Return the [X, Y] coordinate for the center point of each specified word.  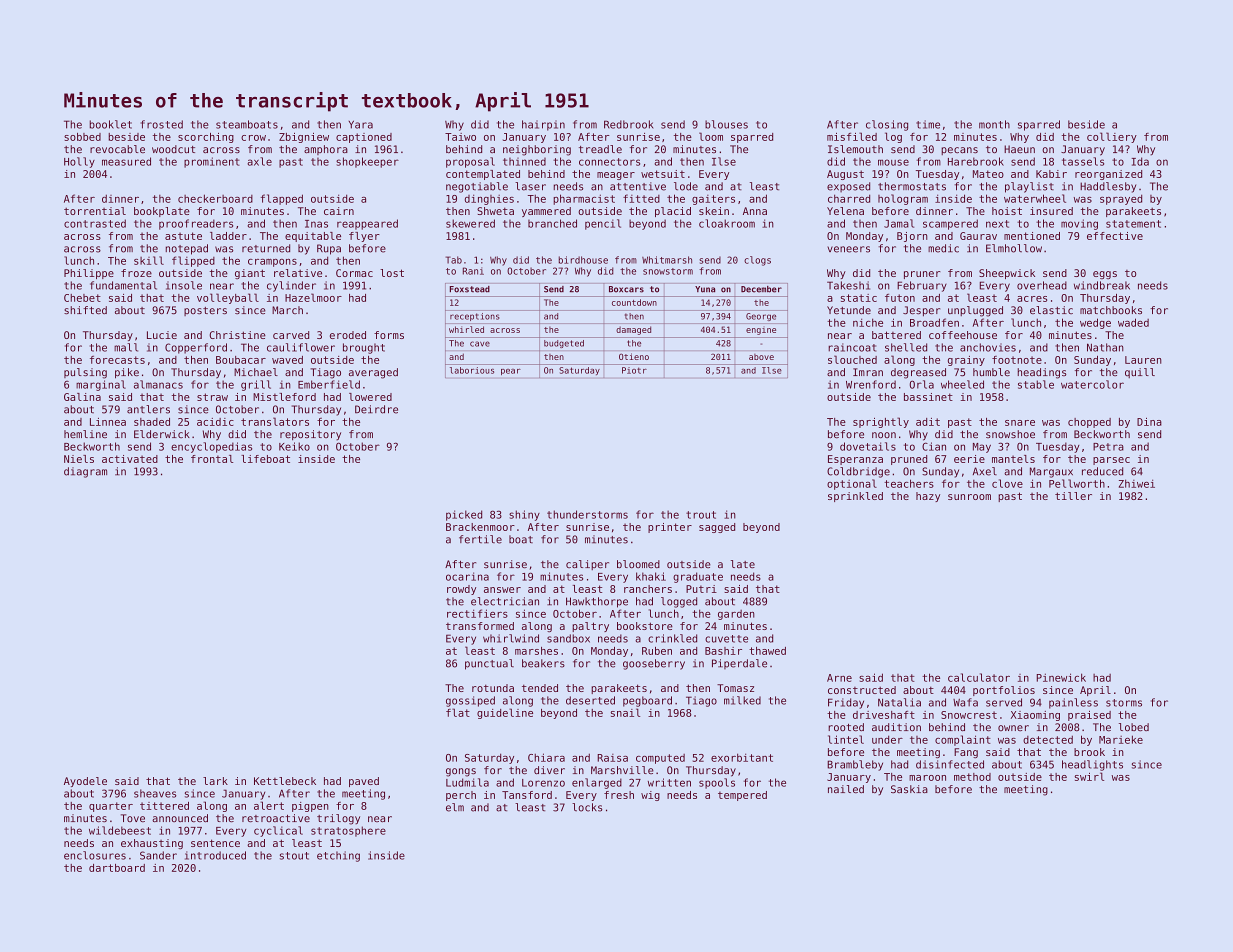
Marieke [1121, 739]
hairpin [543, 125]
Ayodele [85, 782]
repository [310, 435]
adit [928, 422]
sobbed [82, 137]
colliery [1112, 137]
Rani [473, 271]
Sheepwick [1007, 274]
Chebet [82, 298]
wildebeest [120, 830]
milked [742, 700]
